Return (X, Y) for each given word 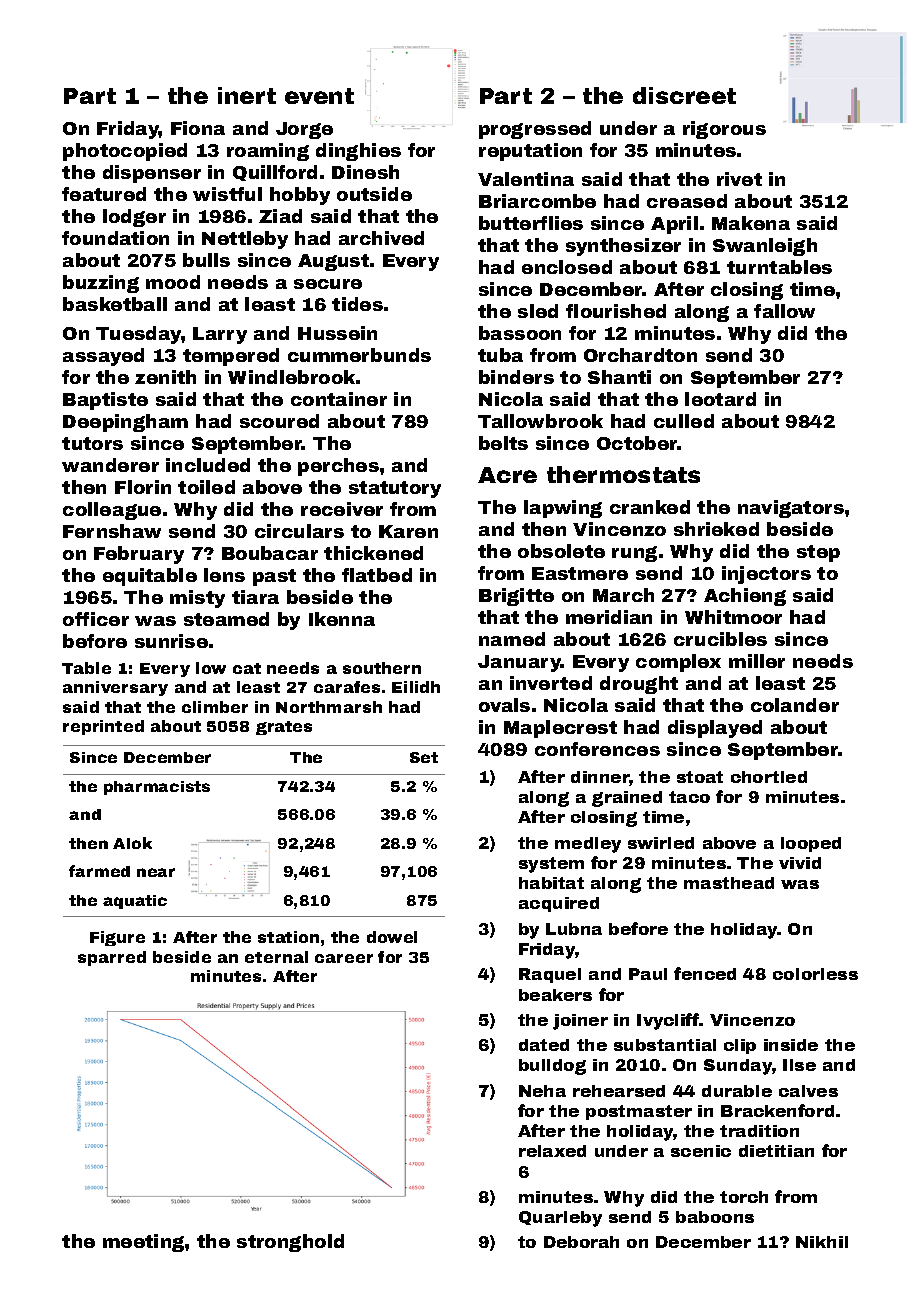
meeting (143, 1243)
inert (247, 95)
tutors (92, 443)
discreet (684, 95)
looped (811, 844)
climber (215, 707)
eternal (276, 957)
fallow (784, 311)
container (339, 399)
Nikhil (822, 1242)
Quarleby (560, 1219)
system (551, 865)
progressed (535, 130)
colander (795, 705)
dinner (600, 778)
